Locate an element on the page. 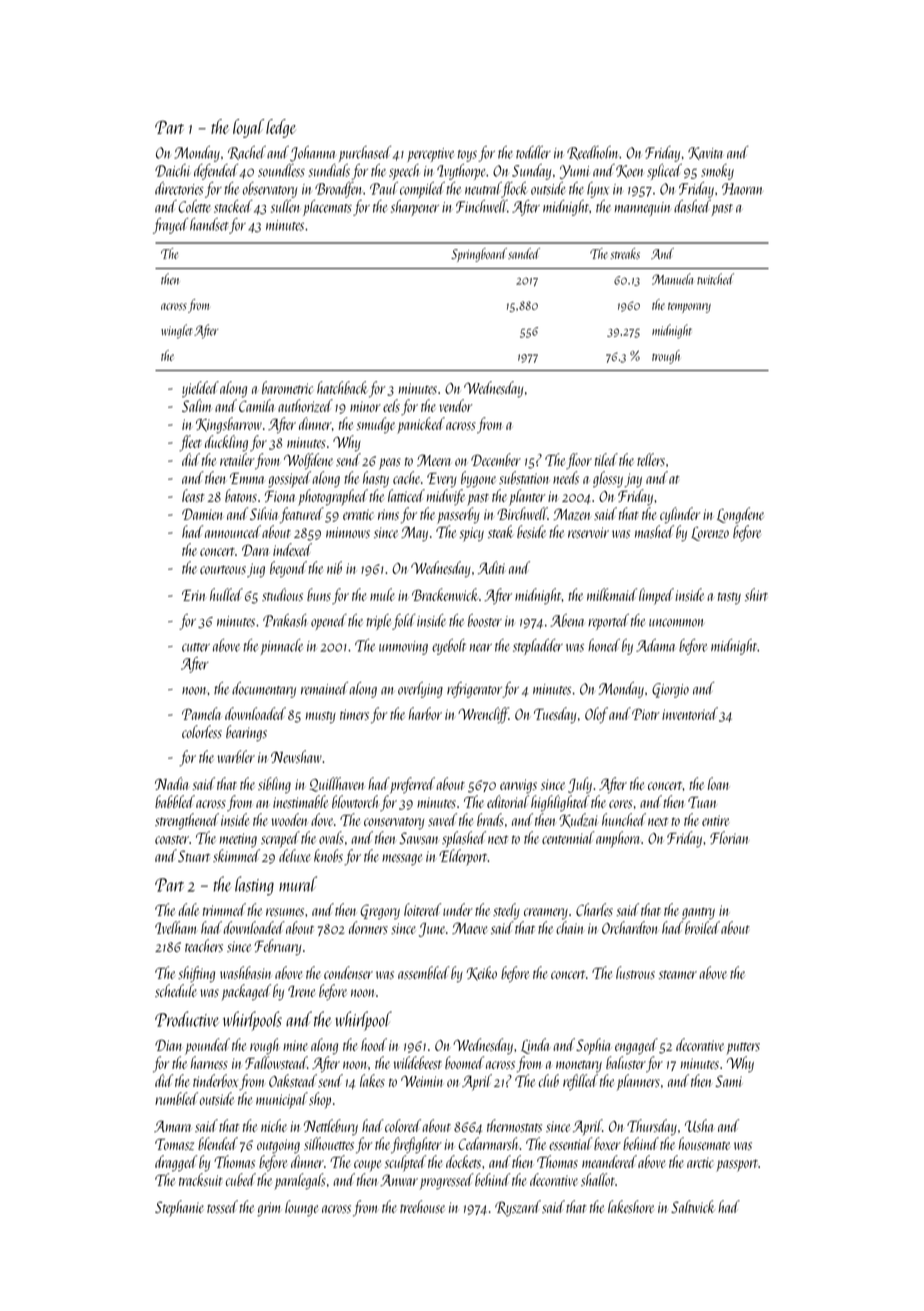 The width and height of the image is (924, 1311). Kavita is located at coordinates (705, 153).
